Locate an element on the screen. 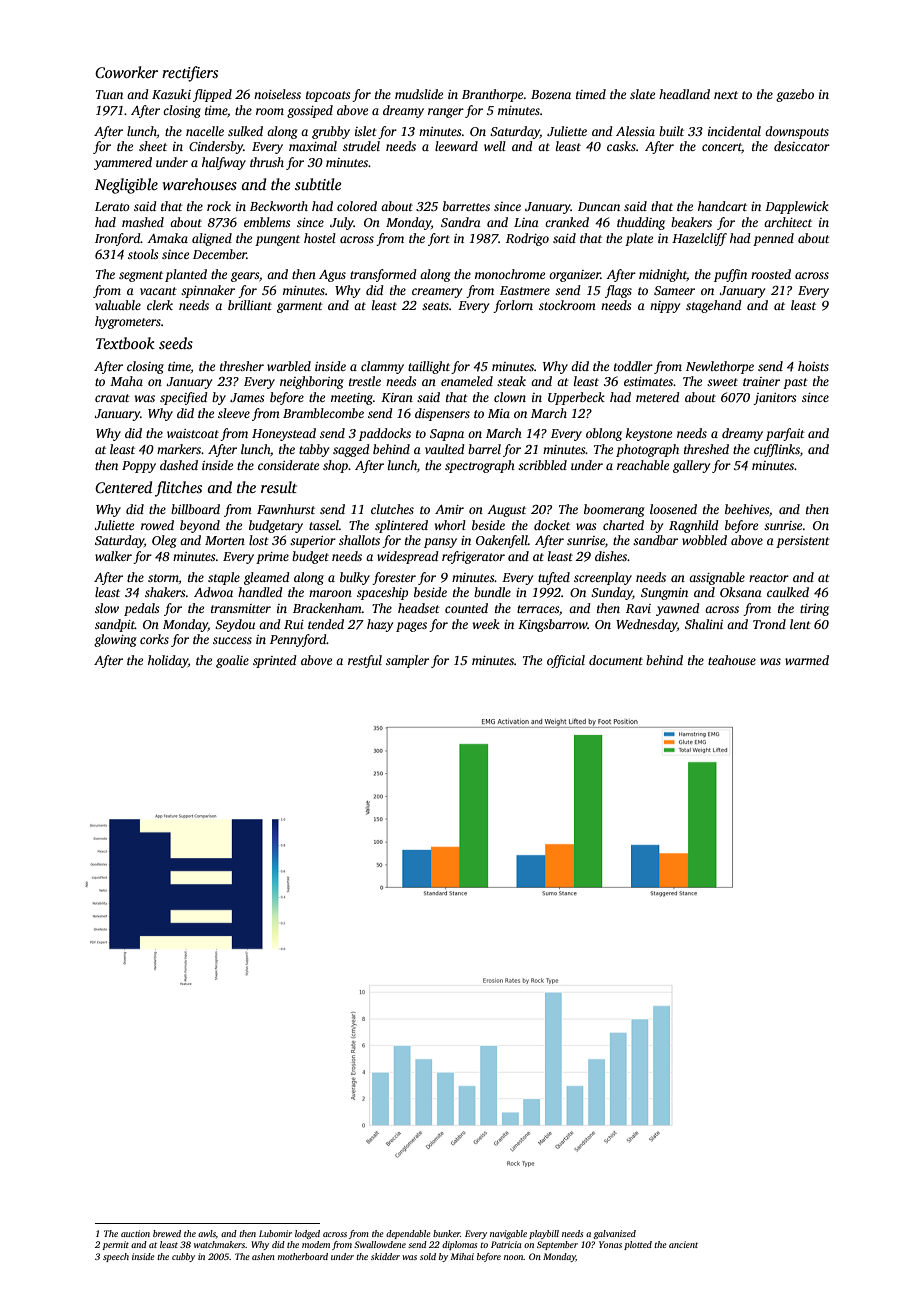 Image resolution: width=924 pixels, height=1308 pixels. gazebo is located at coordinates (795, 95).
